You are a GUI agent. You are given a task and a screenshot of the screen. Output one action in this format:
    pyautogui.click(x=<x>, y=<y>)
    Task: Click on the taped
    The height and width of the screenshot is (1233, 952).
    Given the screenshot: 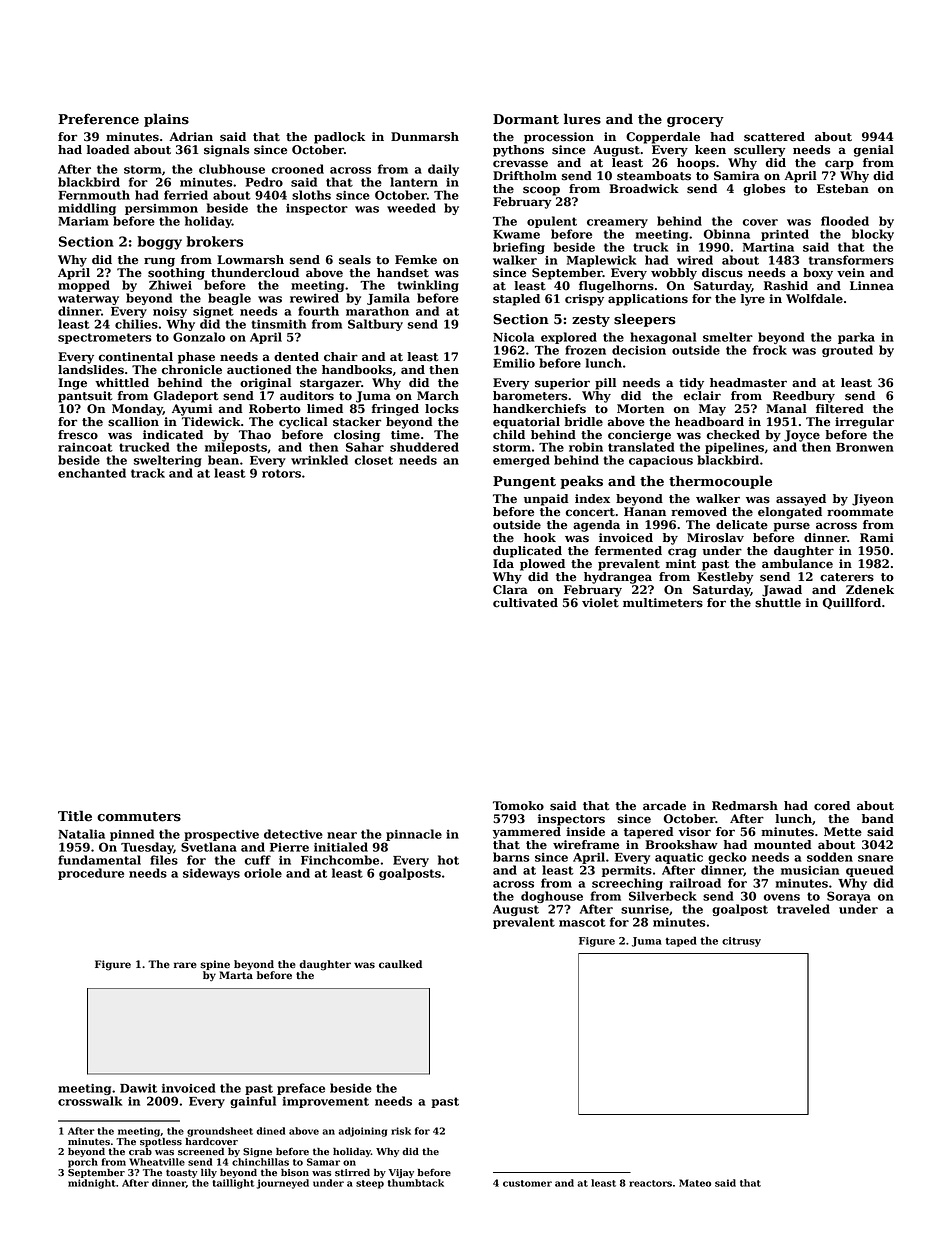 What is the action you would take?
    pyautogui.click(x=681, y=941)
